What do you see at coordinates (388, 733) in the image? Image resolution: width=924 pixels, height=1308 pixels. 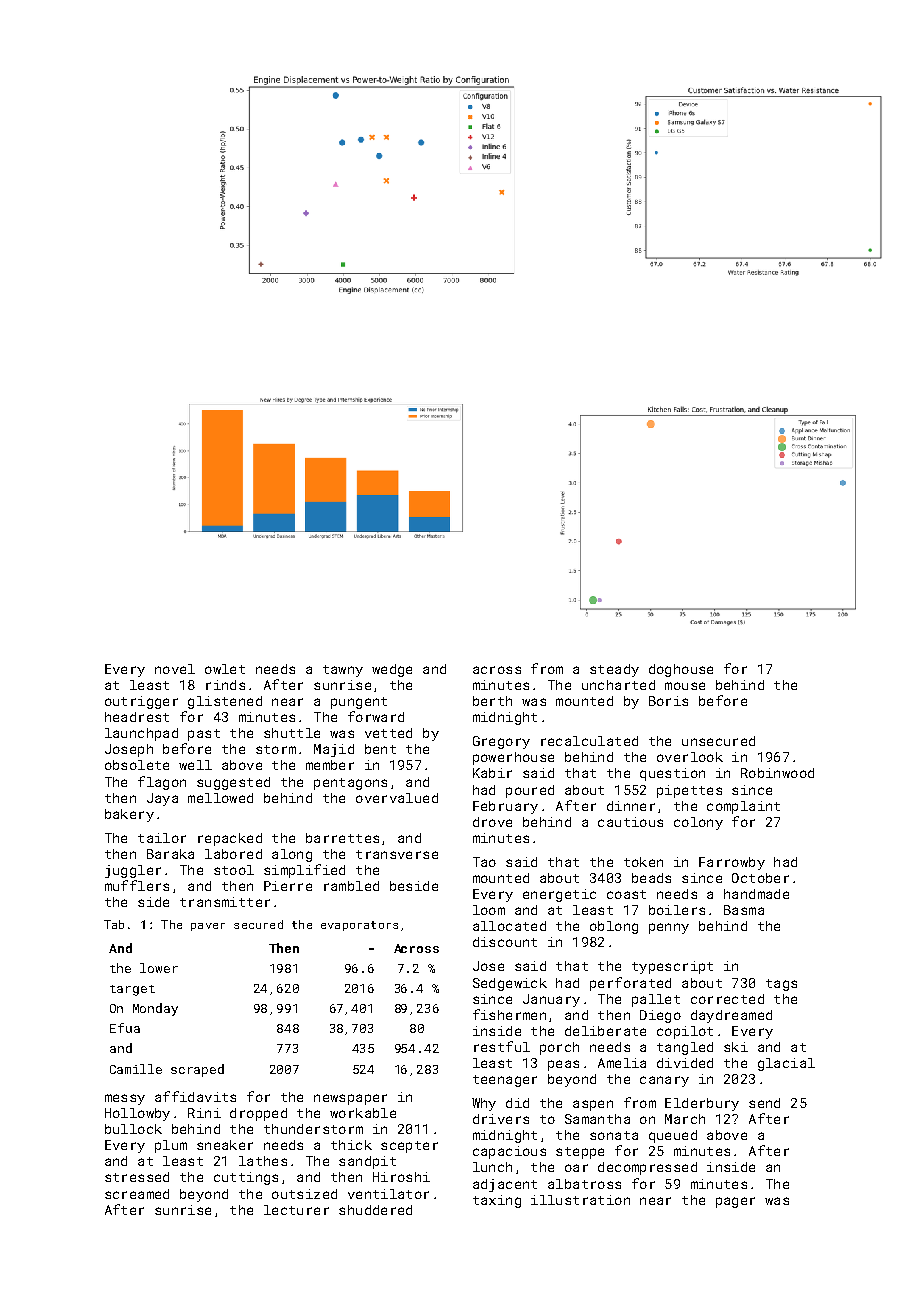 I see `vetted` at bounding box center [388, 733].
